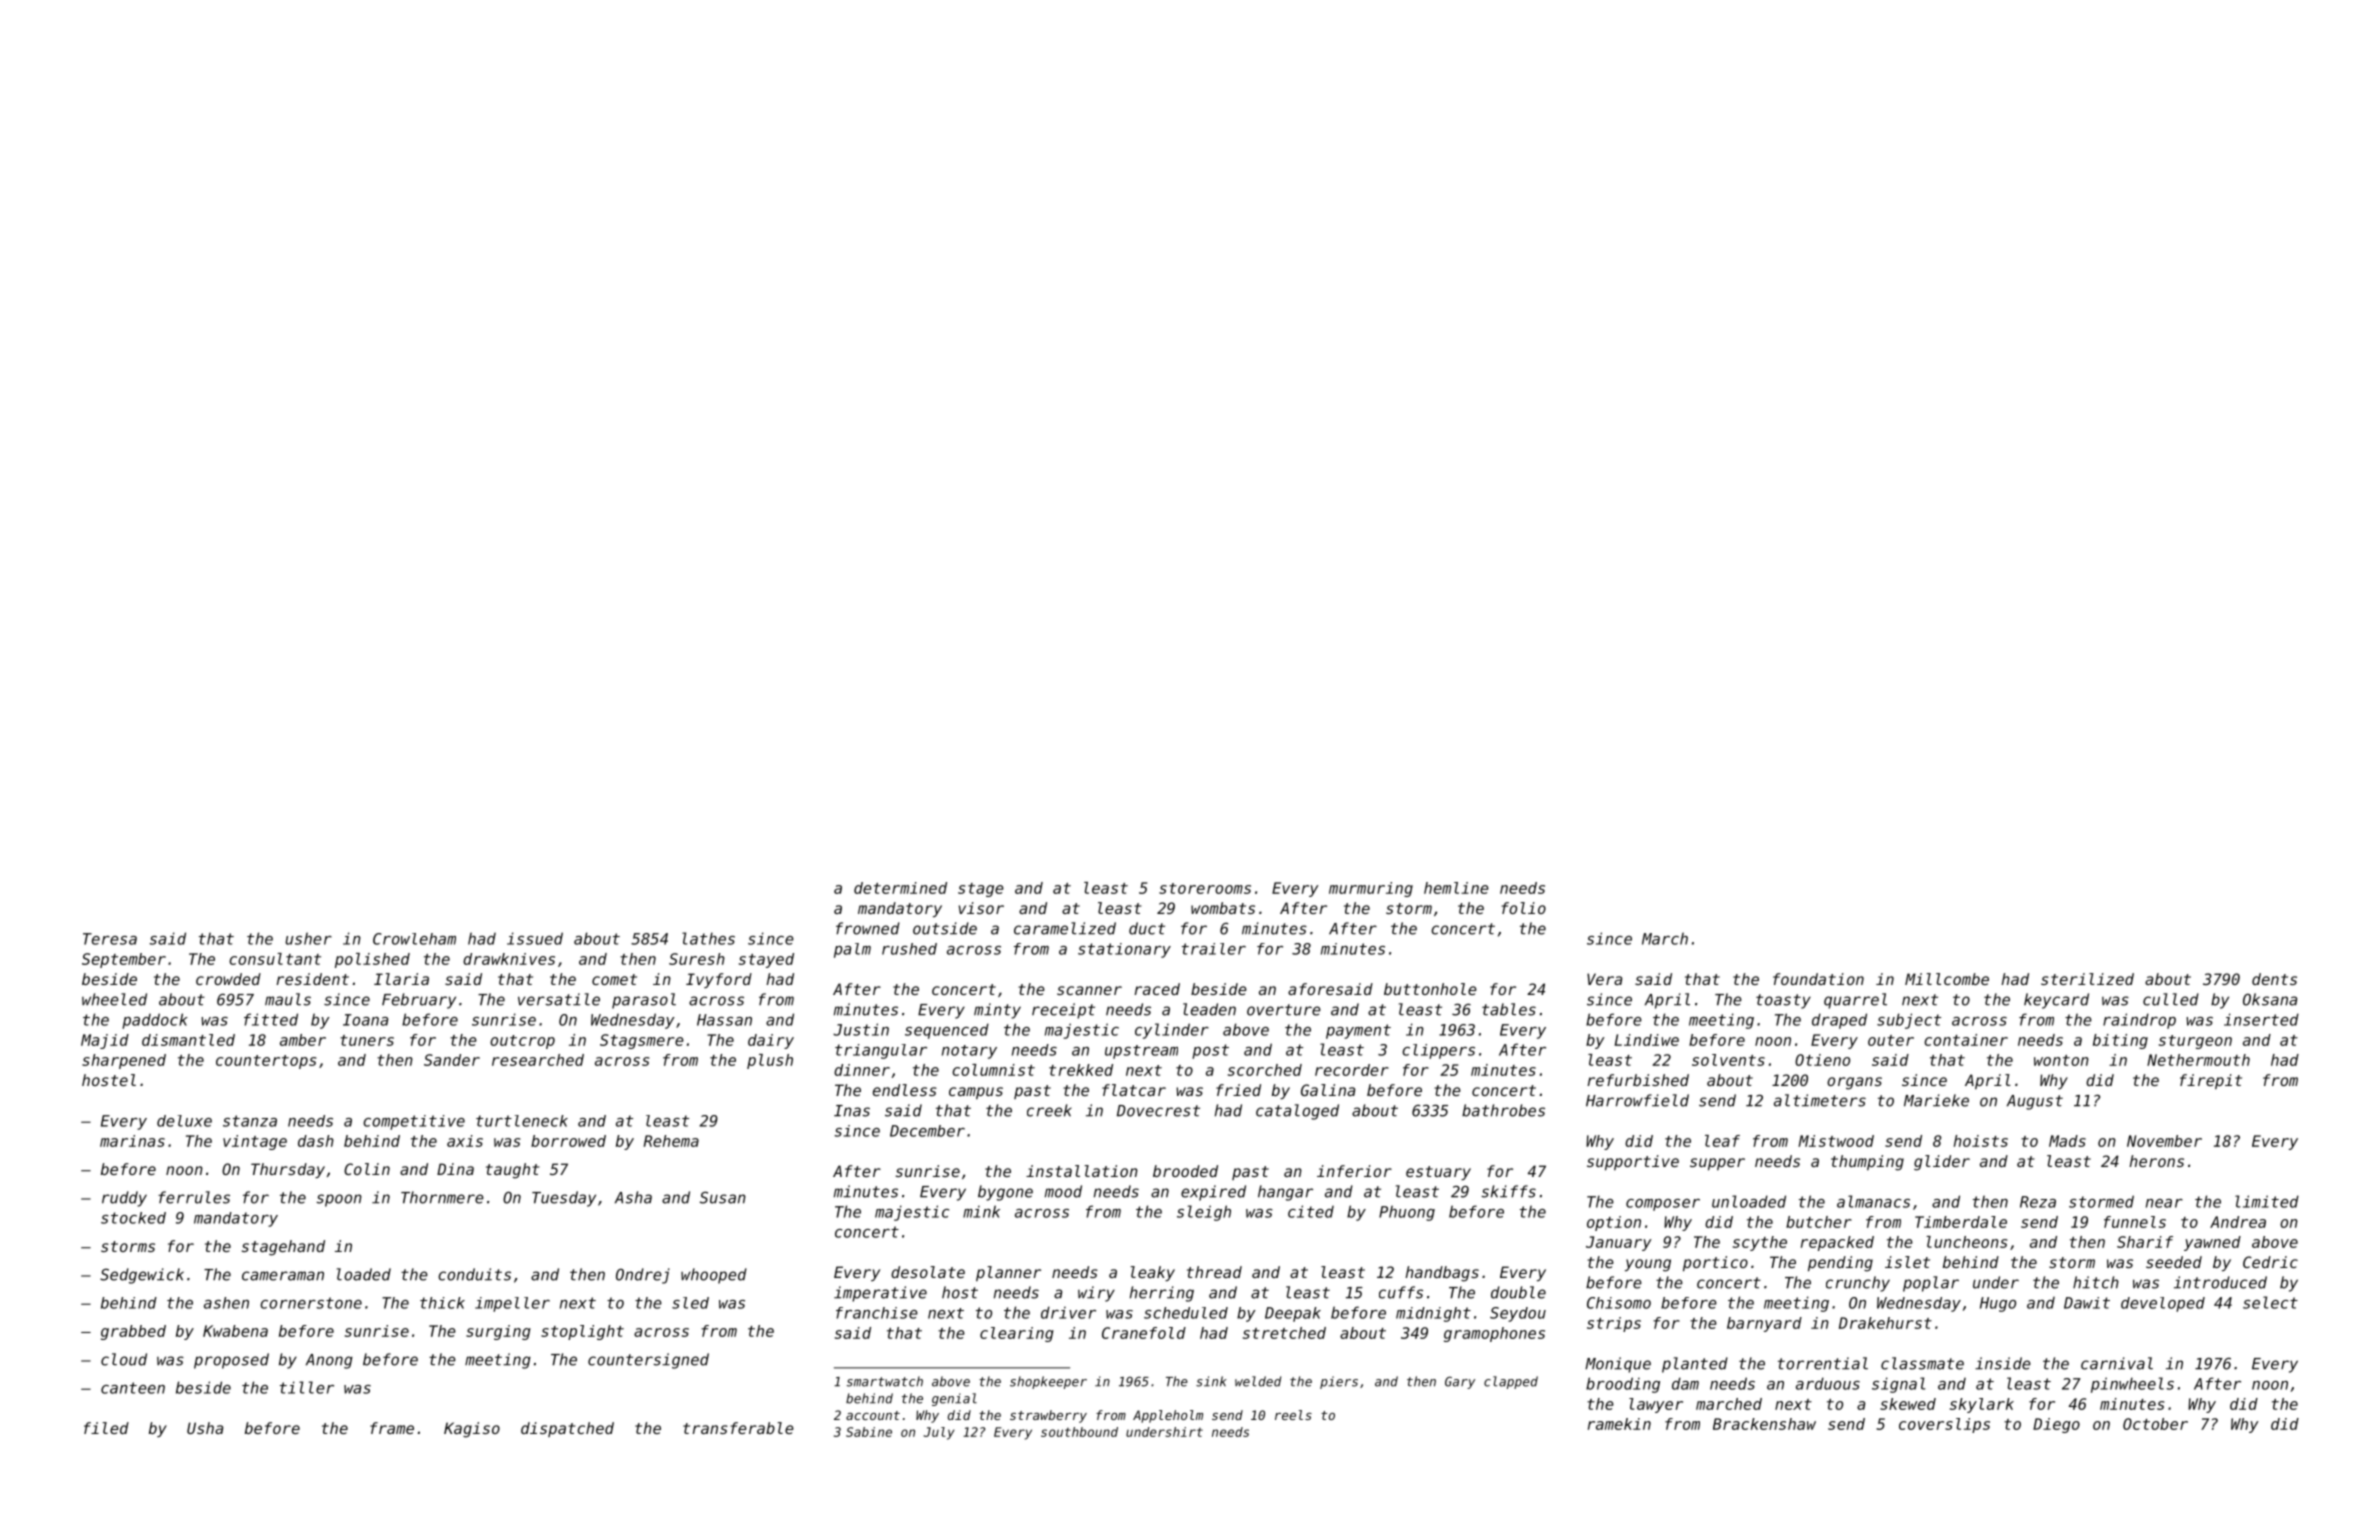  What do you see at coordinates (2139, 1021) in the image?
I see `raindrop` at bounding box center [2139, 1021].
